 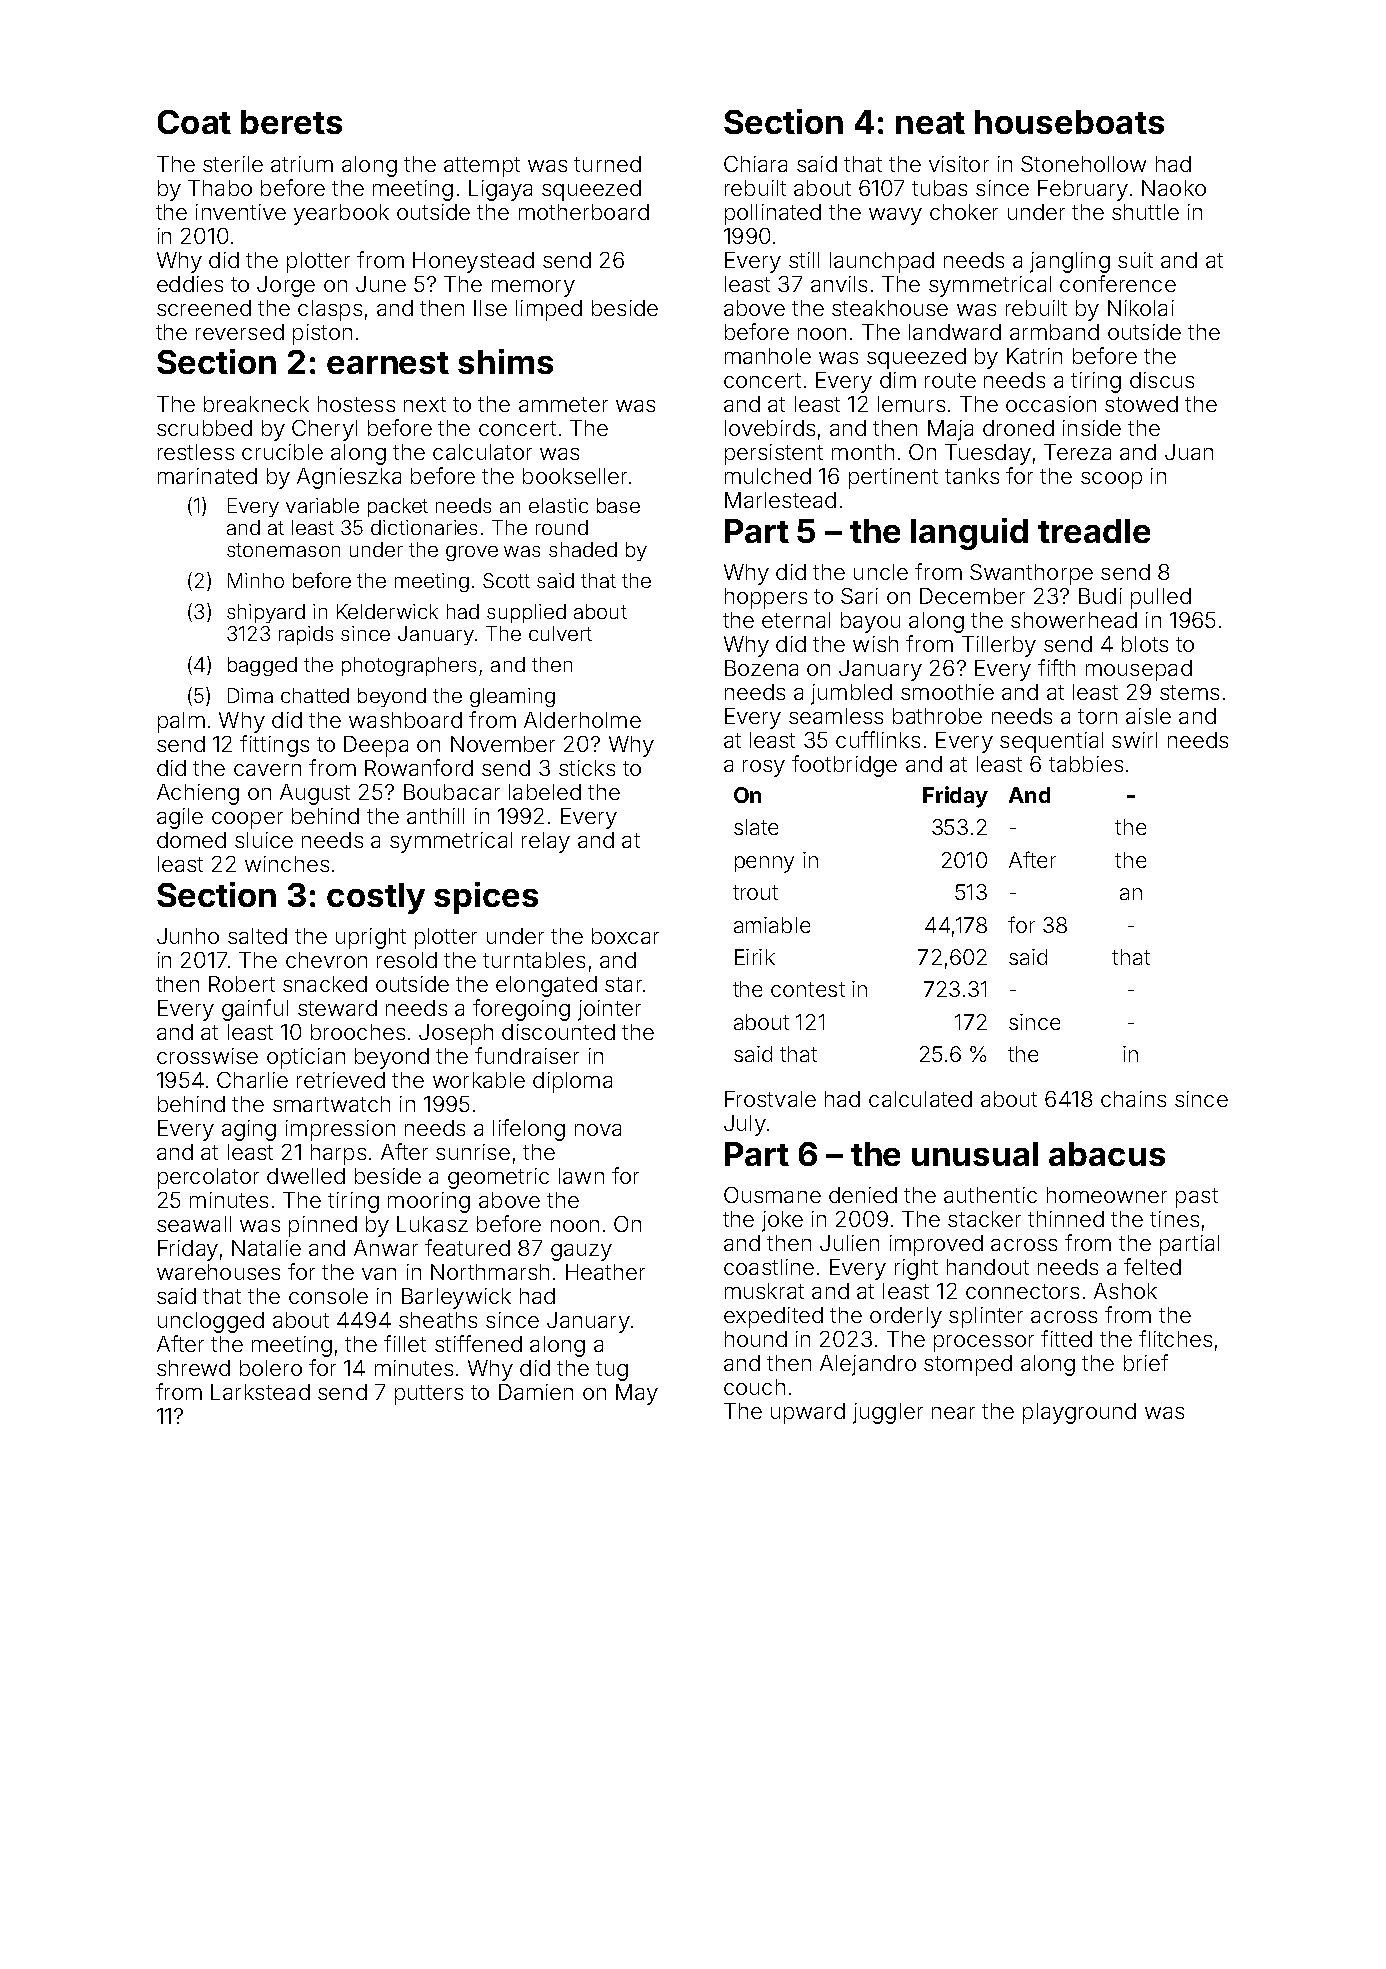 I want to click on chains, so click(x=1133, y=1099).
